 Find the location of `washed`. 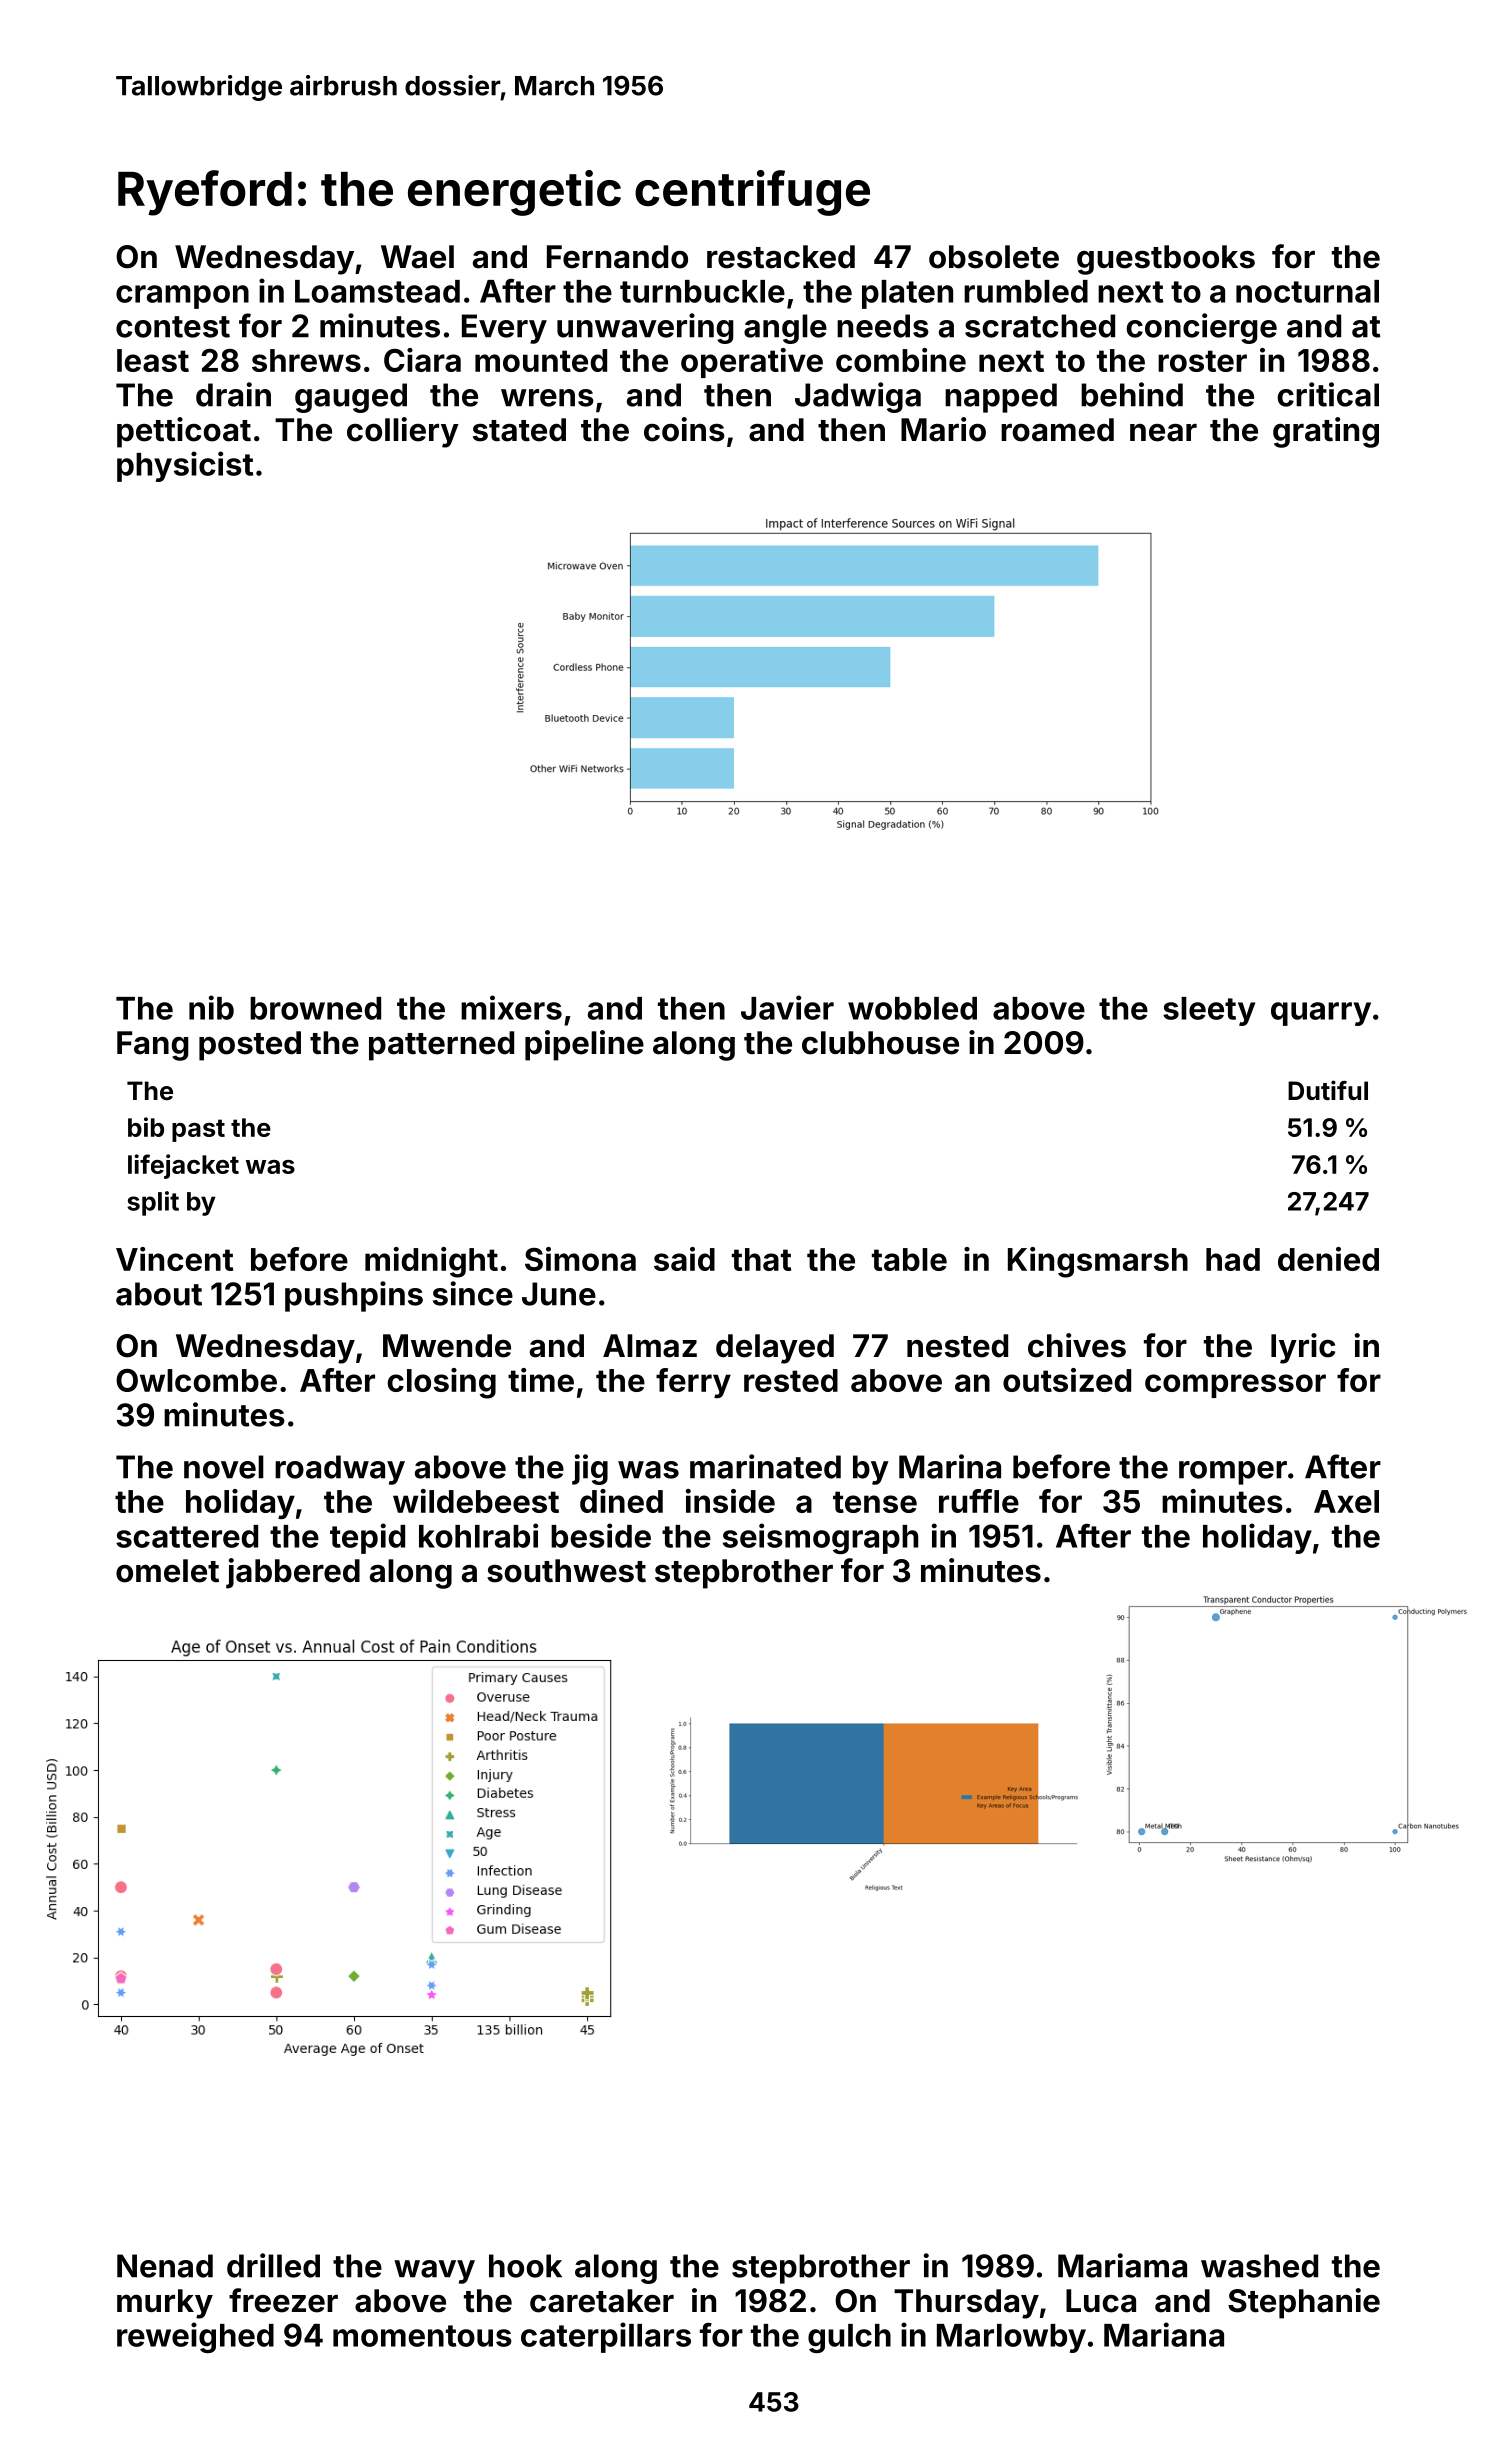

washed is located at coordinates (1259, 2266).
